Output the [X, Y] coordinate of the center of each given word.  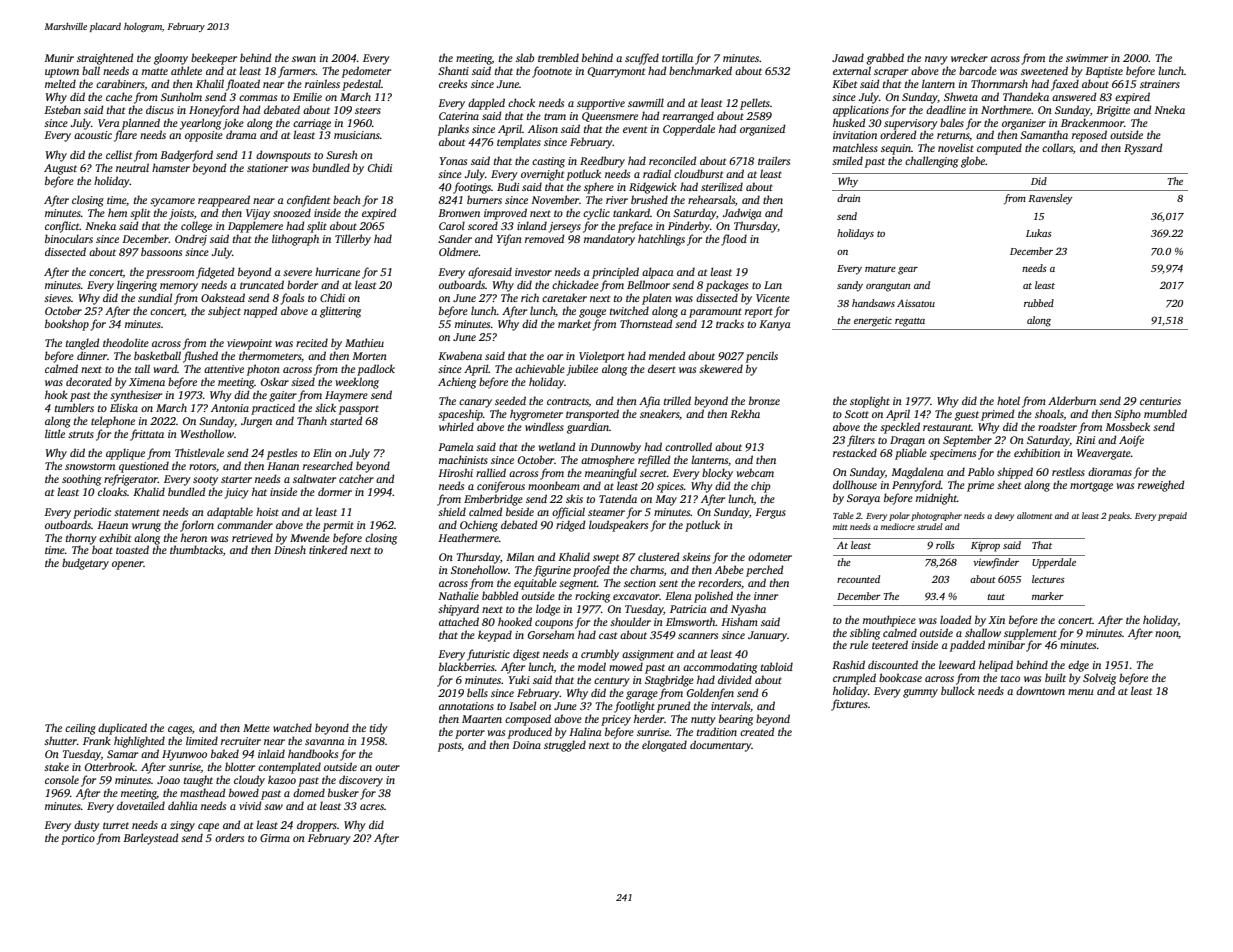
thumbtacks [196, 549]
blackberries [467, 666]
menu [1081, 692]
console [62, 779]
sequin [896, 149]
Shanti [453, 70]
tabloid [777, 666]
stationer [267, 168]
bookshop [67, 325]
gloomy [171, 59]
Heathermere [468, 537]
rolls [945, 545]
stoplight [870, 402]
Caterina [459, 116]
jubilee [582, 370]
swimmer [1087, 58]
